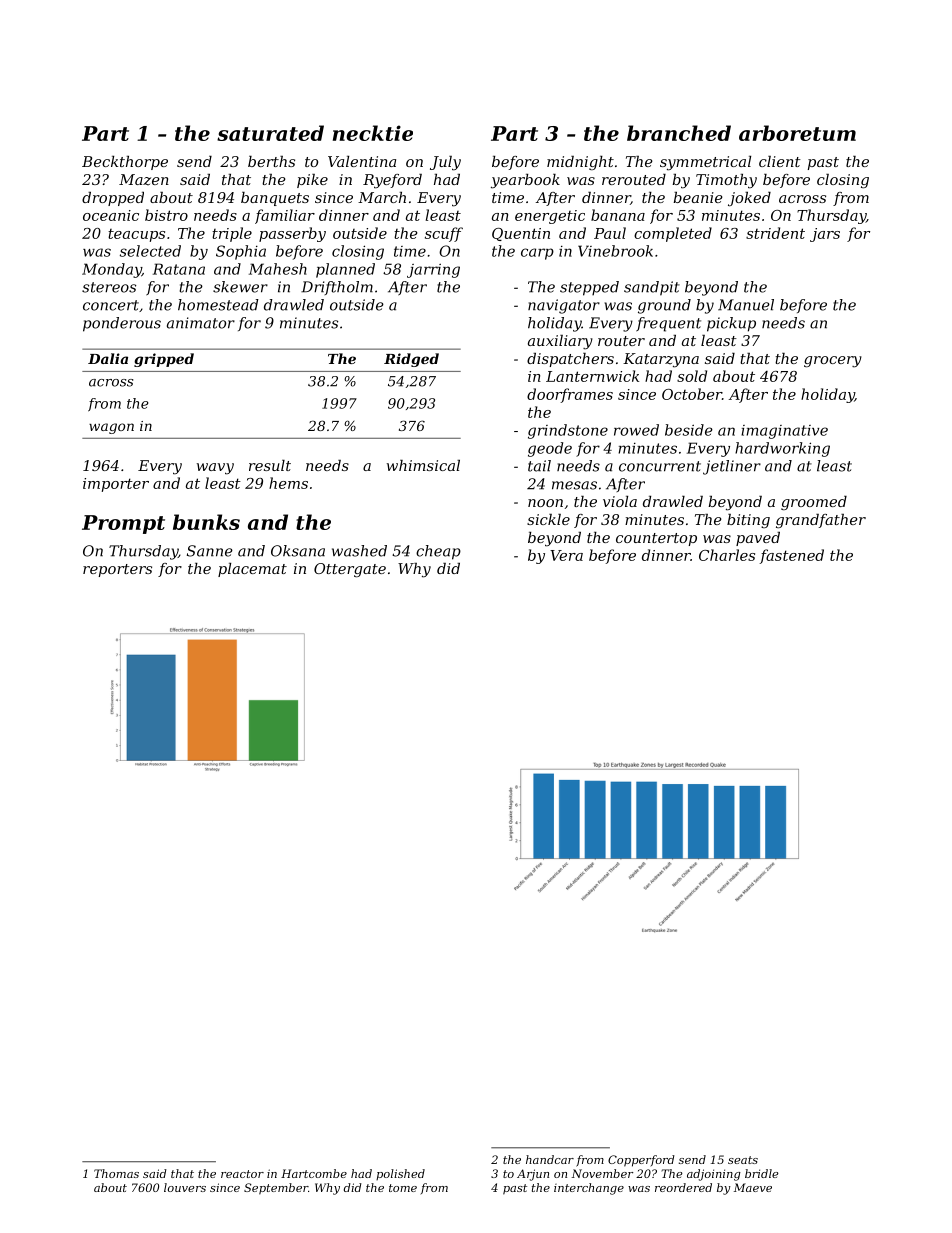 This document has height=1233, width=952. I want to click on reporters, so click(117, 570).
